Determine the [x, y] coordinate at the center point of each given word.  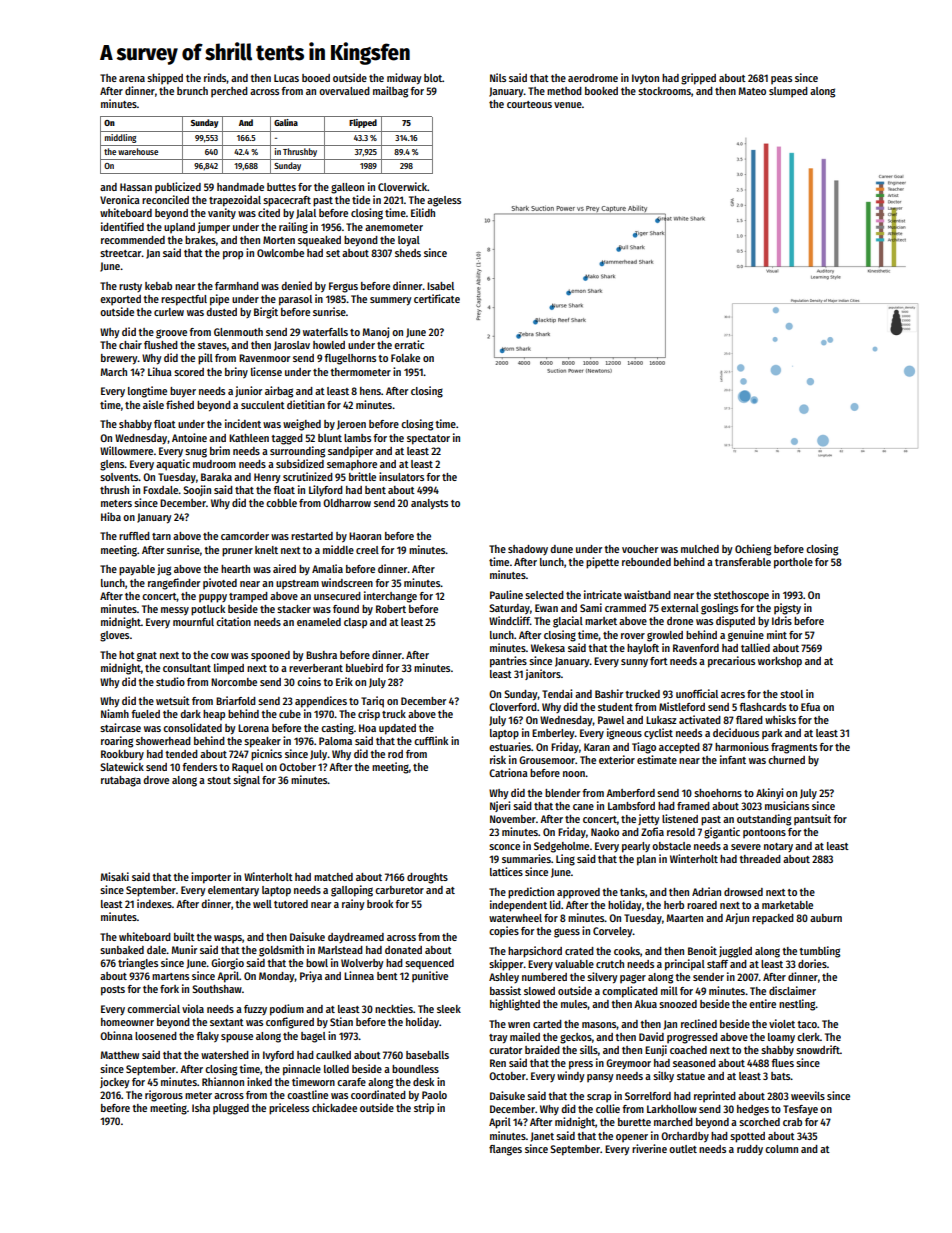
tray [498, 1039]
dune [561, 549]
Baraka [216, 477]
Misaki [114, 876]
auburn [826, 918]
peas [781, 80]
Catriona [508, 772]
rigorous [164, 1096]
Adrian [706, 891]
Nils [498, 77]
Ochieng [753, 550]
